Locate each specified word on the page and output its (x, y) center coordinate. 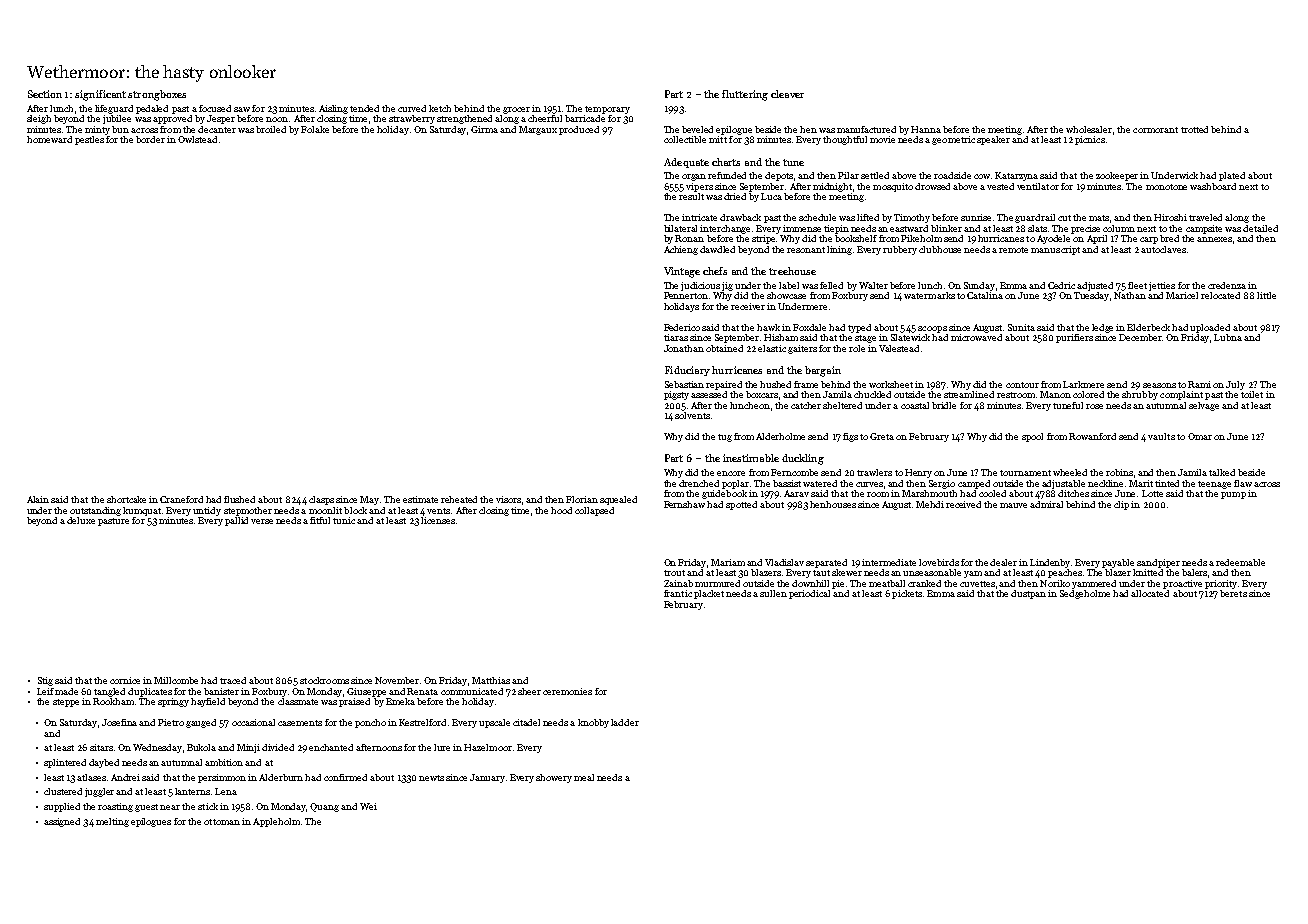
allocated (1150, 593)
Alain (38, 499)
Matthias (491, 680)
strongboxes (157, 95)
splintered (65, 763)
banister (221, 691)
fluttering (745, 95)
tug (725, 438)
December (1141, 337)
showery (554, 778)
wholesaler (1089, 129)
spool (1032, 437)
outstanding (95, 511)
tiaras (676, 337)
